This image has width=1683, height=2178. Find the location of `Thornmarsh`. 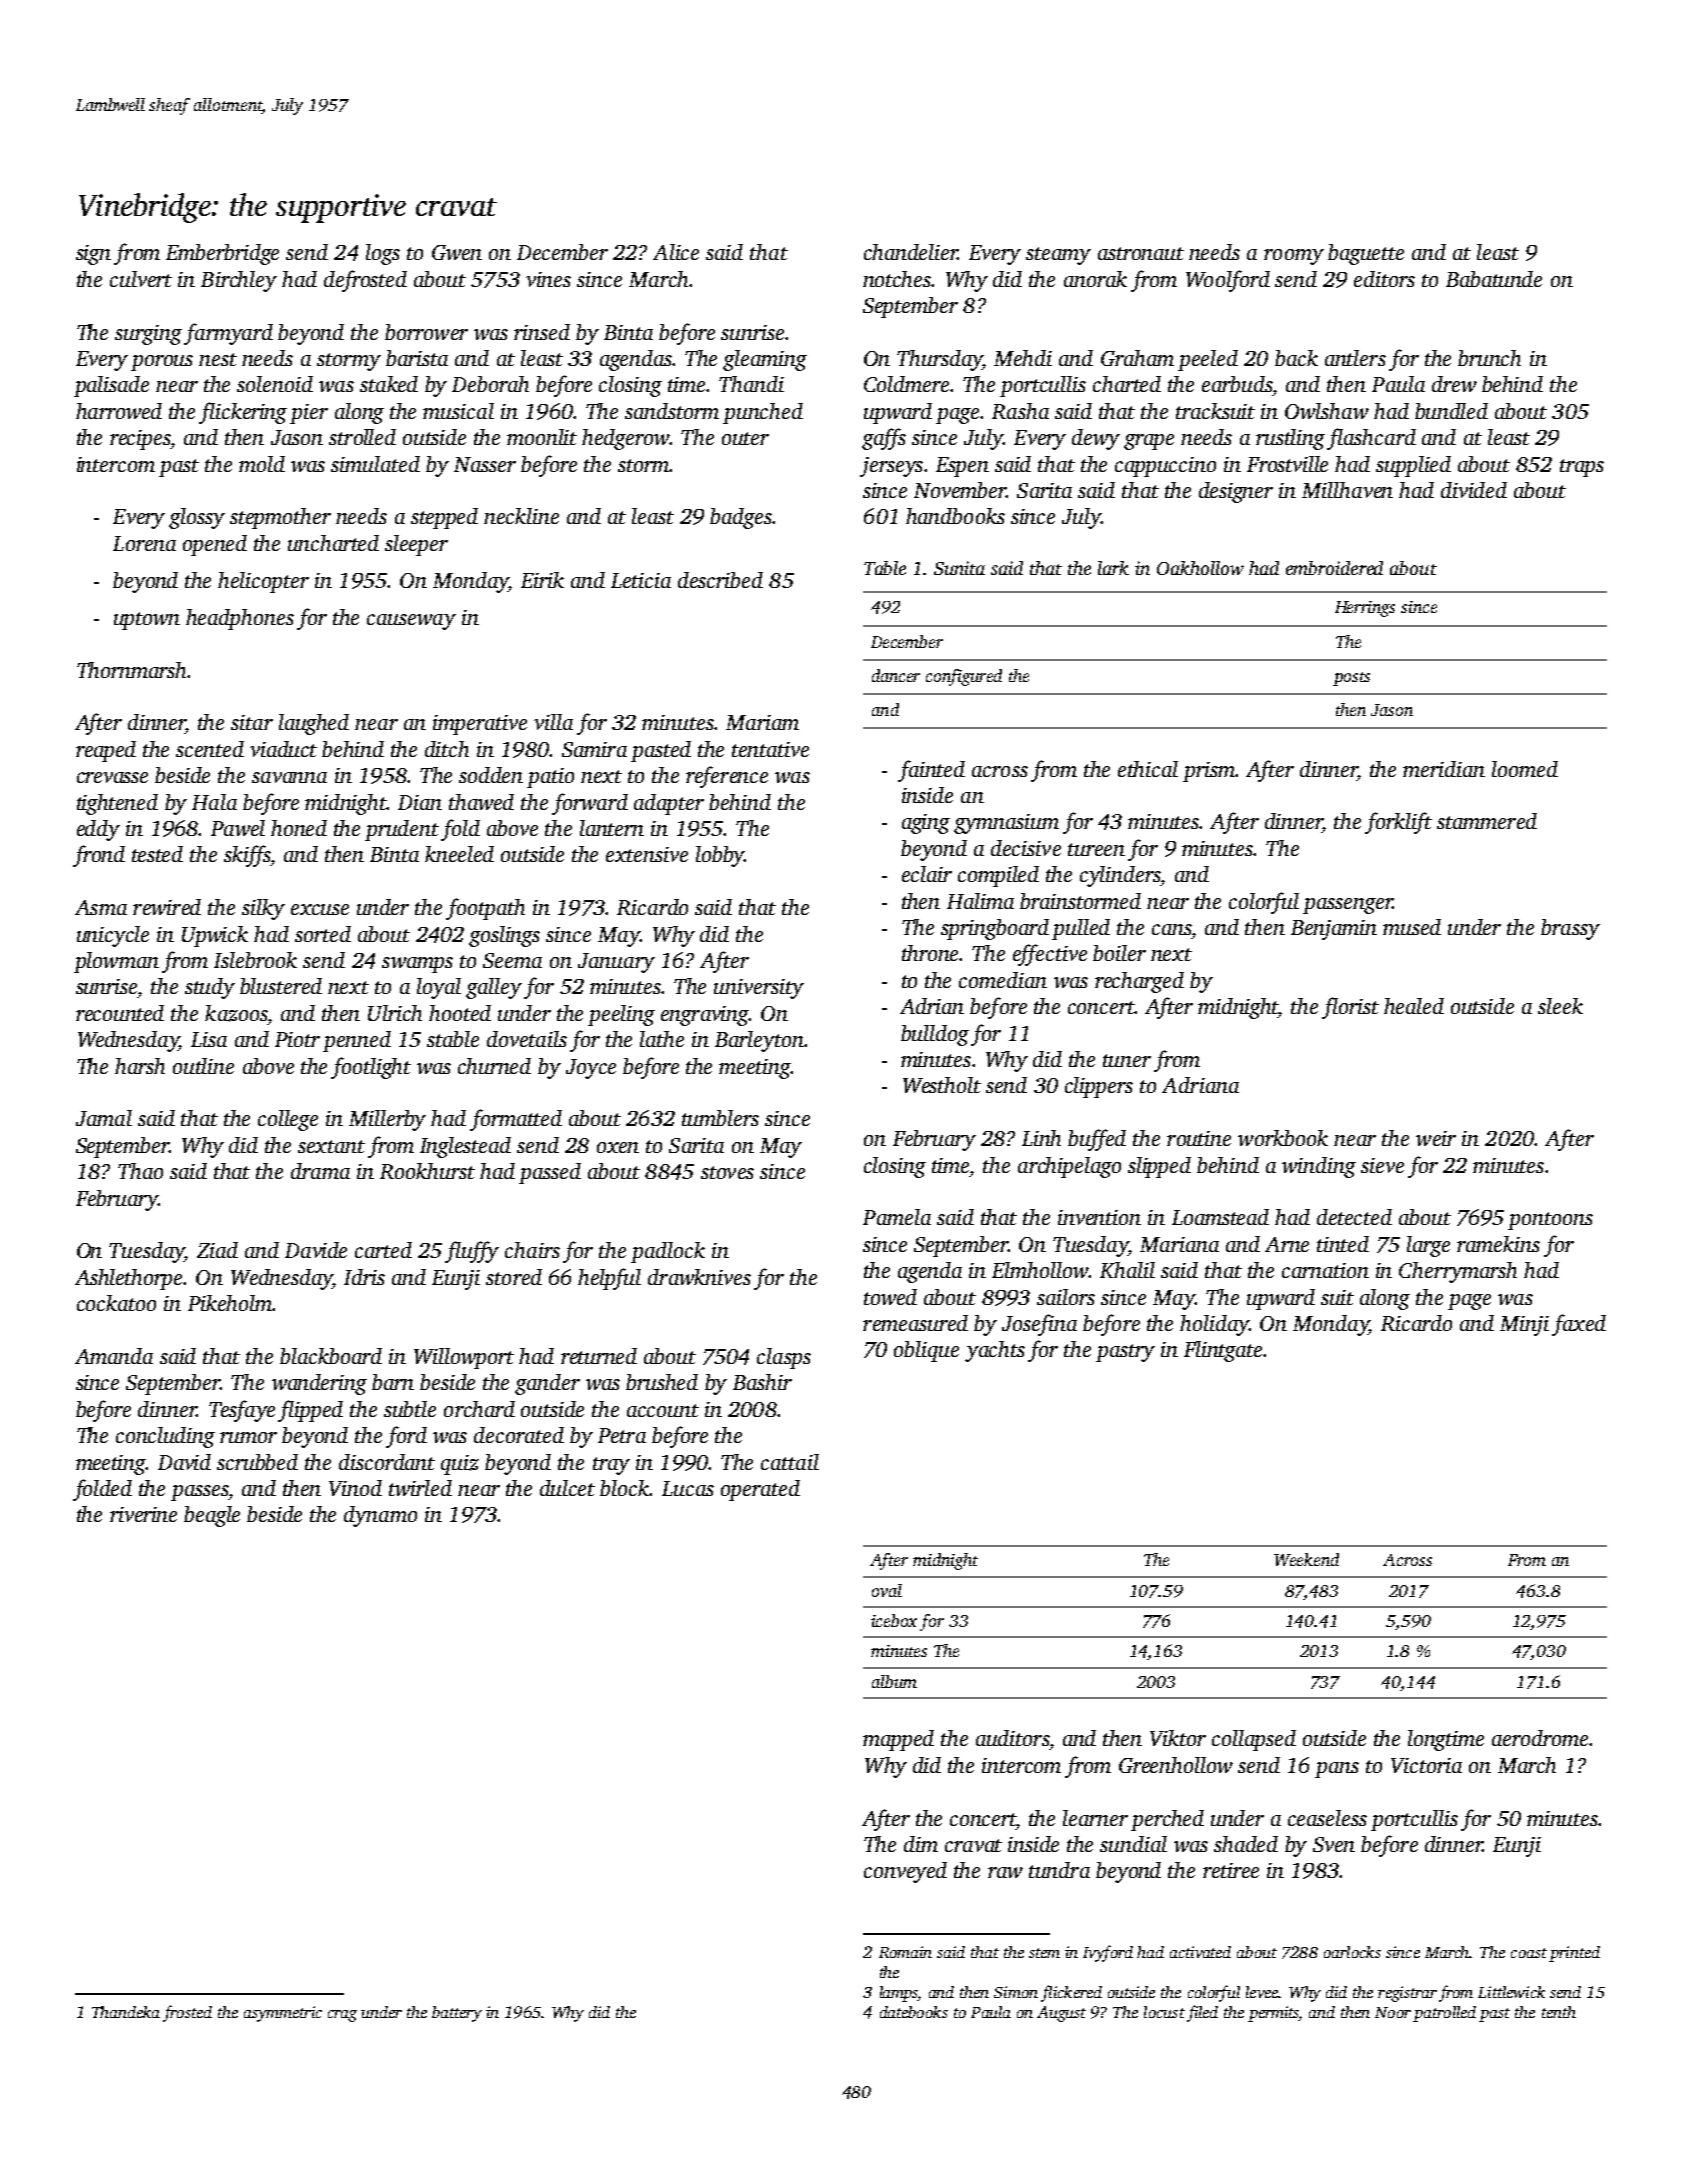

Thornmarsh is located at coordinates (132, 670).
